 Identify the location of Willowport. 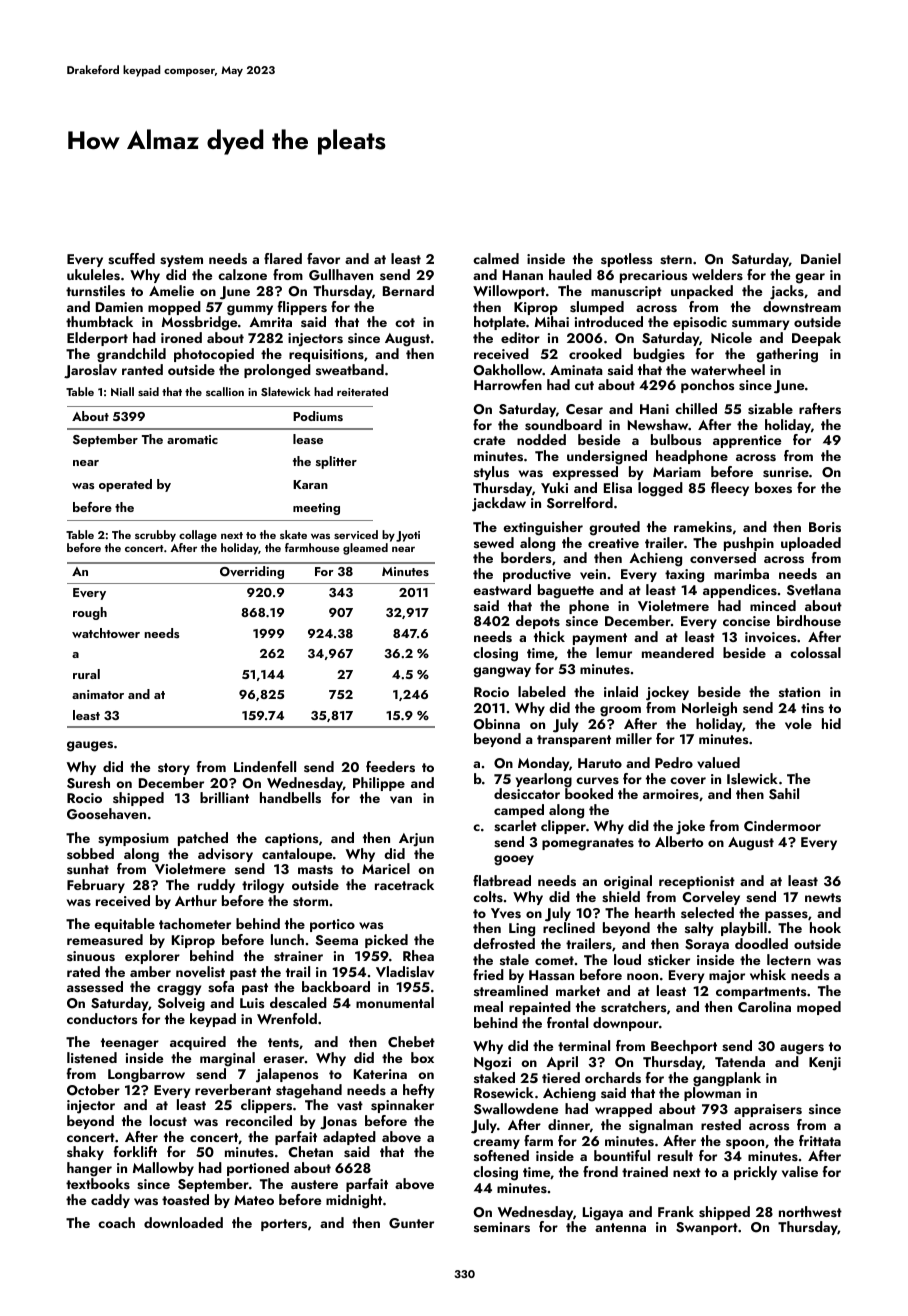
(509, 292).
